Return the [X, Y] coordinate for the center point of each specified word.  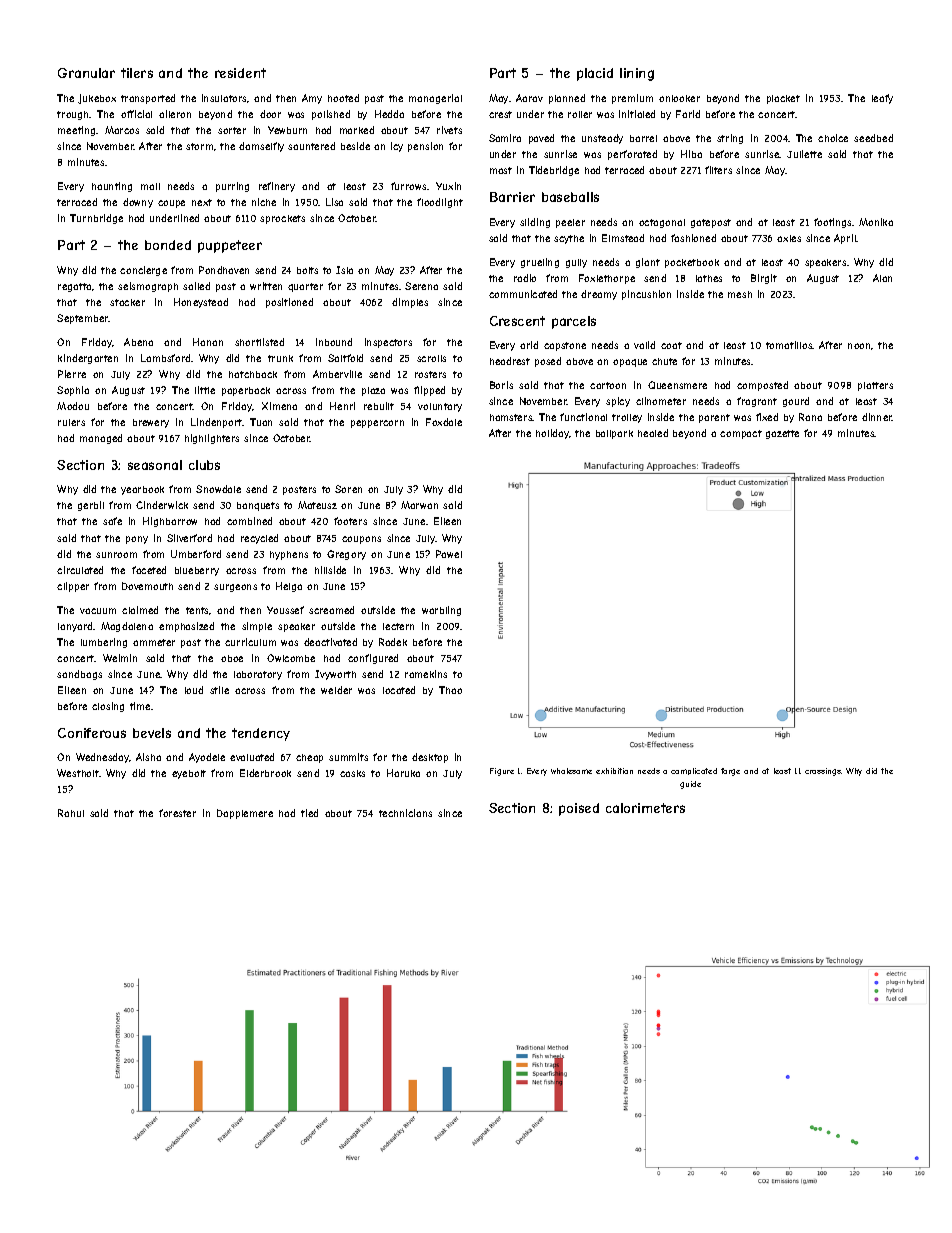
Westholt [78, 773]
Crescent [517, 321]
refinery [277, 187]
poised [579, 809]
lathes [709, 278]
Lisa [334, 202]
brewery [151, 423]
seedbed [873, 138]
